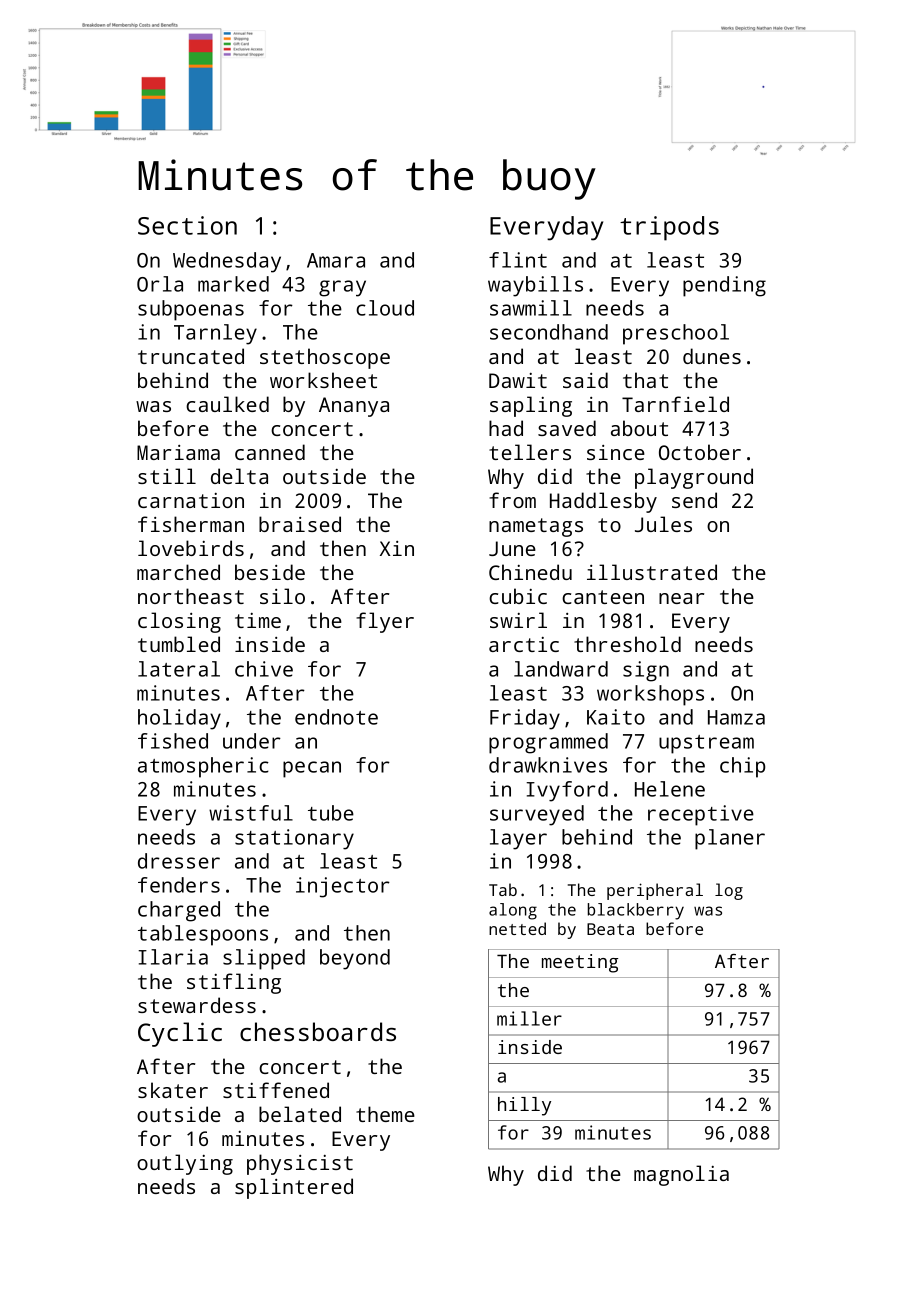 Image resolution: width=916 pixels, height=1300 pixels. I want to click on Ivyford, so click(567, 791).
